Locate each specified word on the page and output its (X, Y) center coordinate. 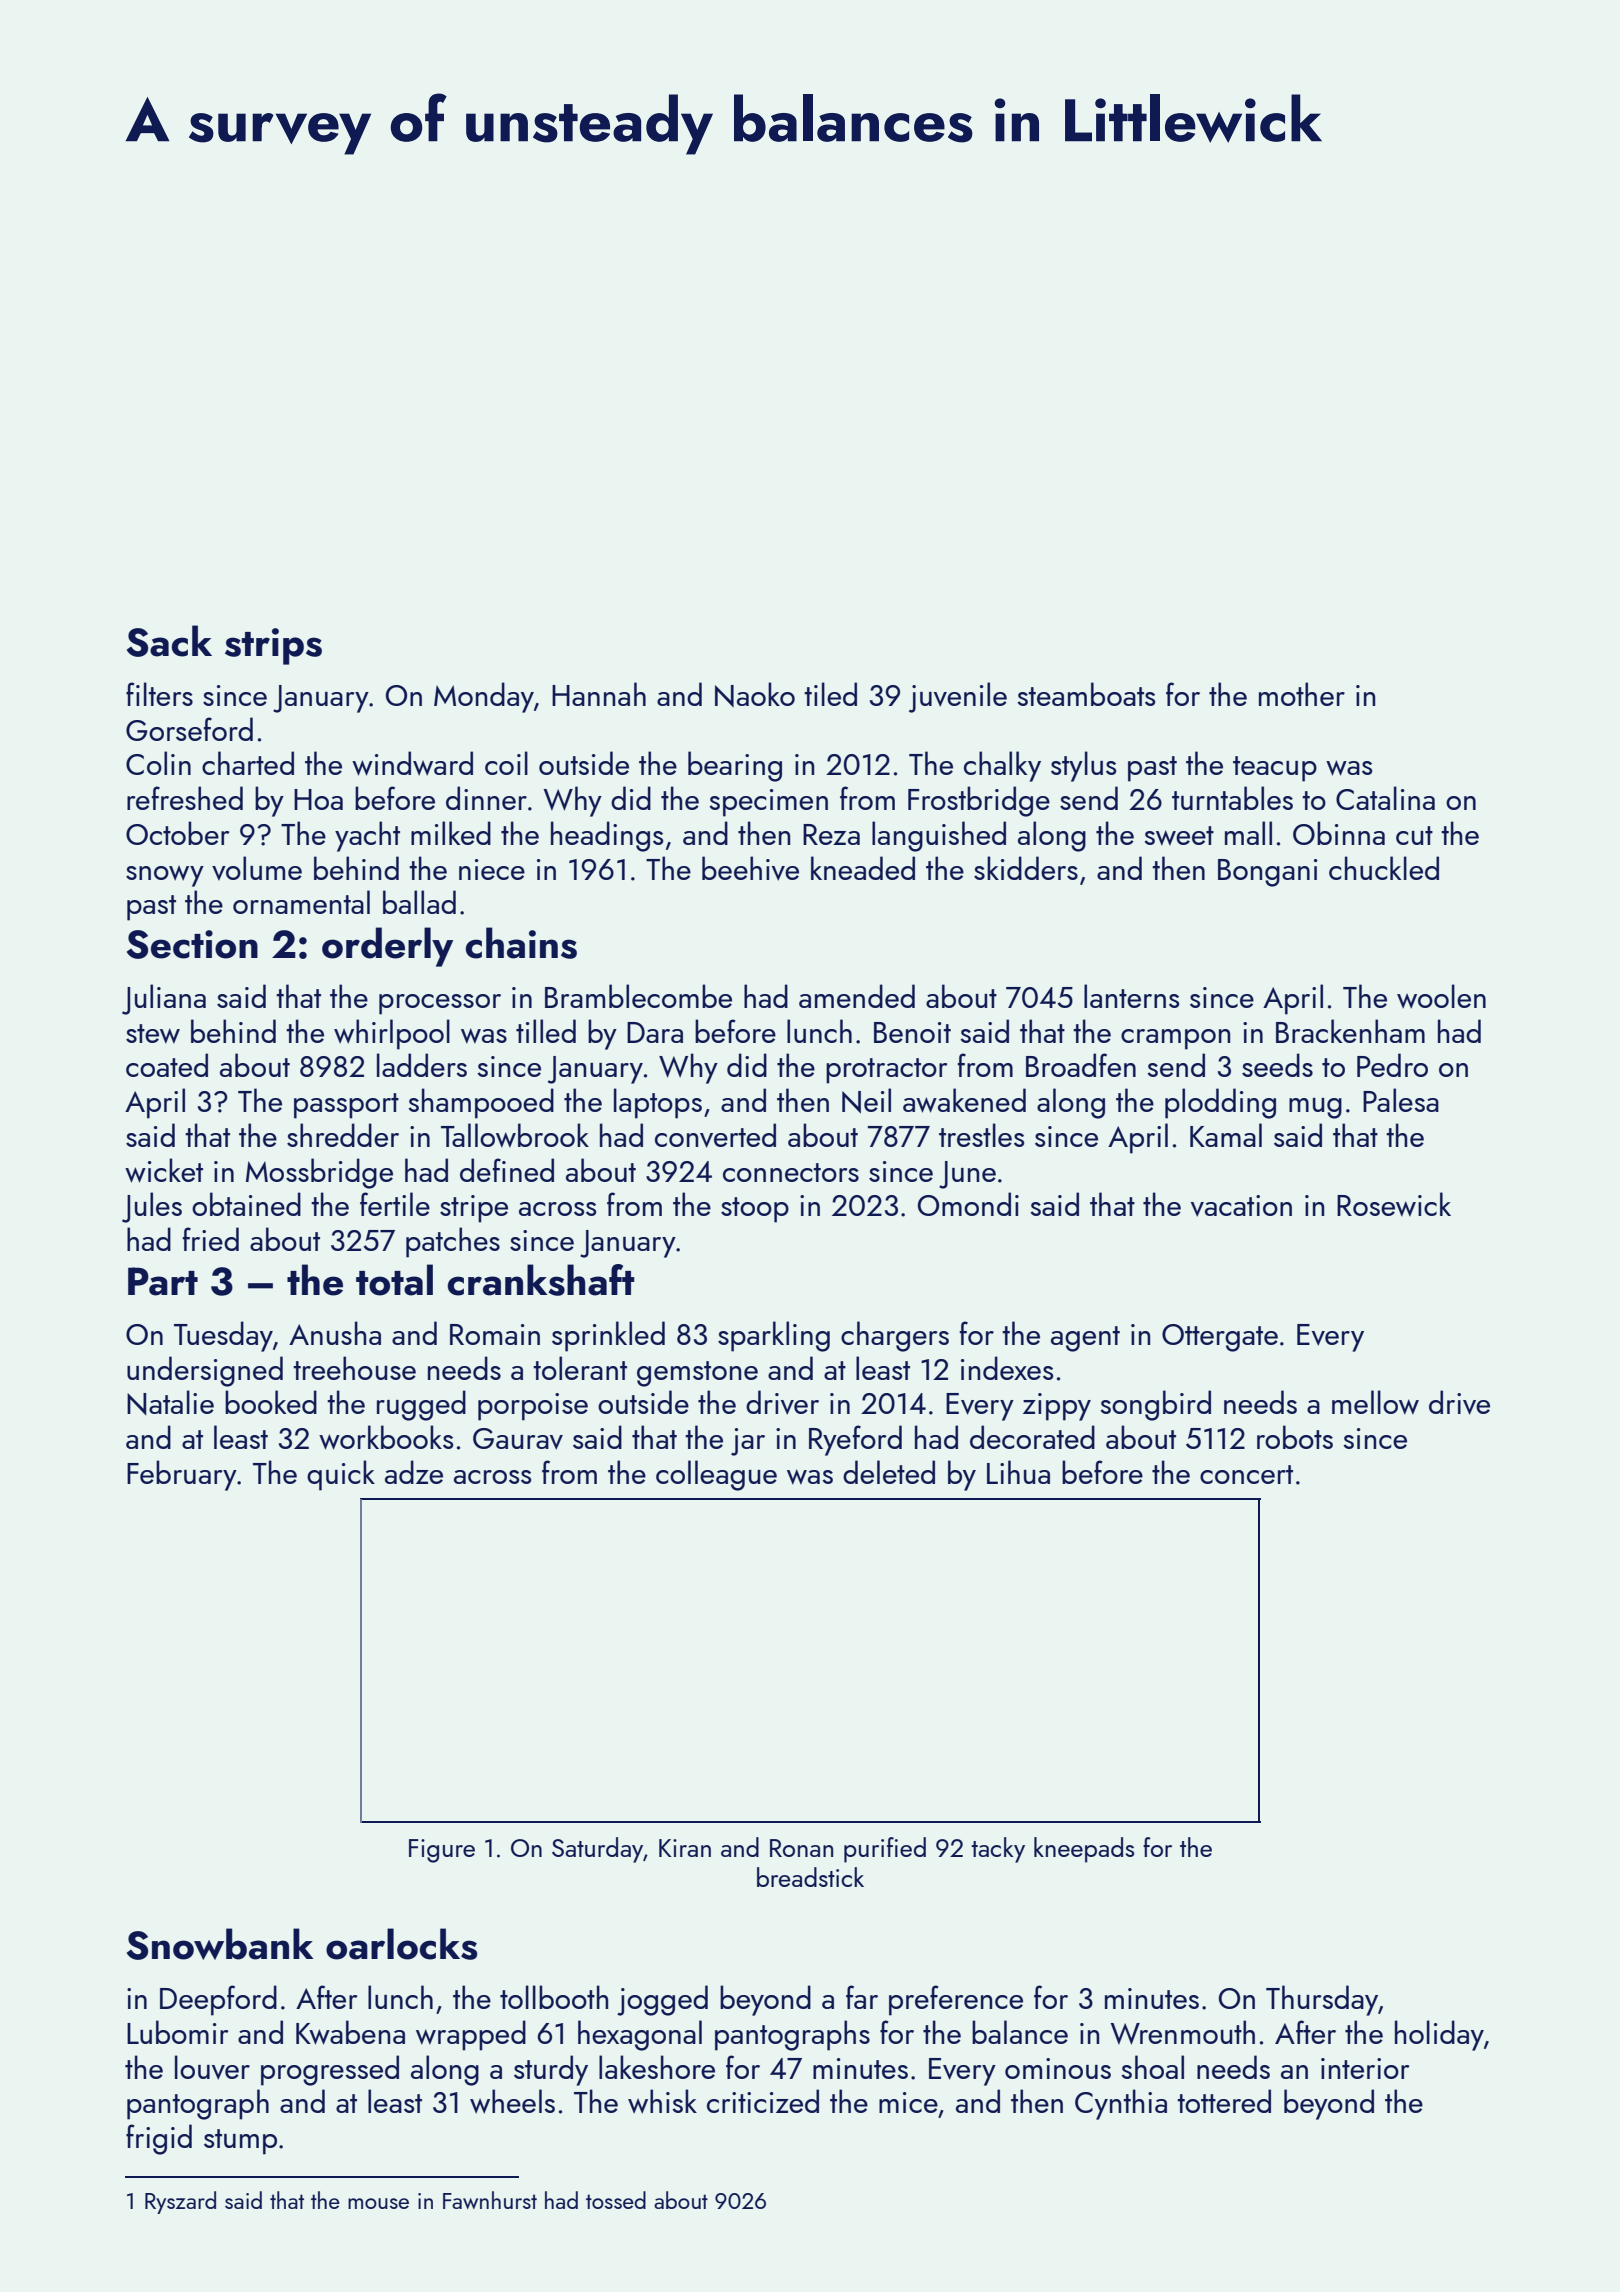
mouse (378, 2203)
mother (1302, 694)
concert (1246, 1474)
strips (273, 646)
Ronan (801, 1848)
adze (414, 1472)
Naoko (755, 694)
